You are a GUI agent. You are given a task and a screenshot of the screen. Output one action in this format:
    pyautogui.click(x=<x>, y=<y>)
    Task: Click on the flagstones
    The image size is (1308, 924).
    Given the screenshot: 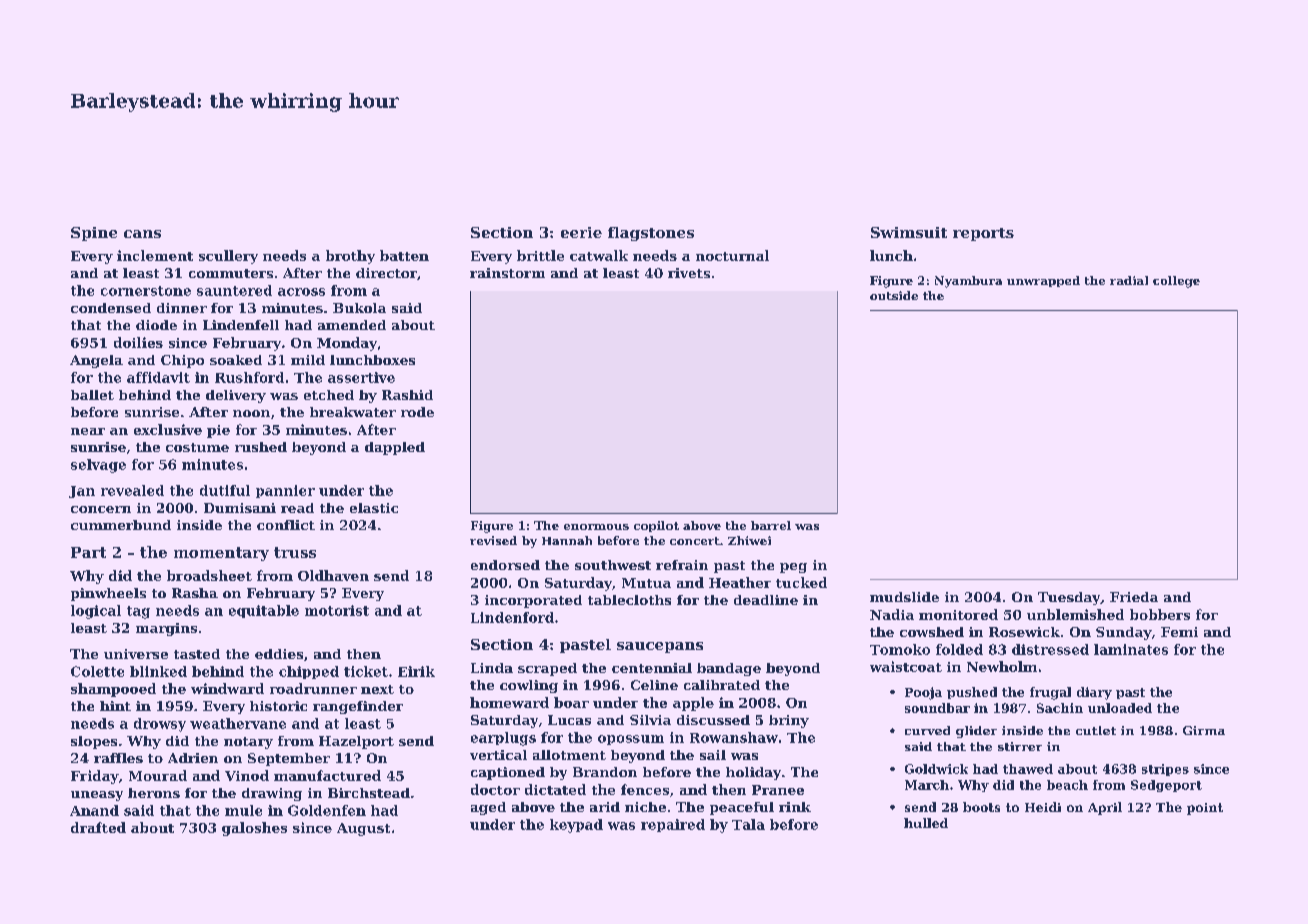 What is the action you would take?
    pyautogui.click(x=651, y=234)
